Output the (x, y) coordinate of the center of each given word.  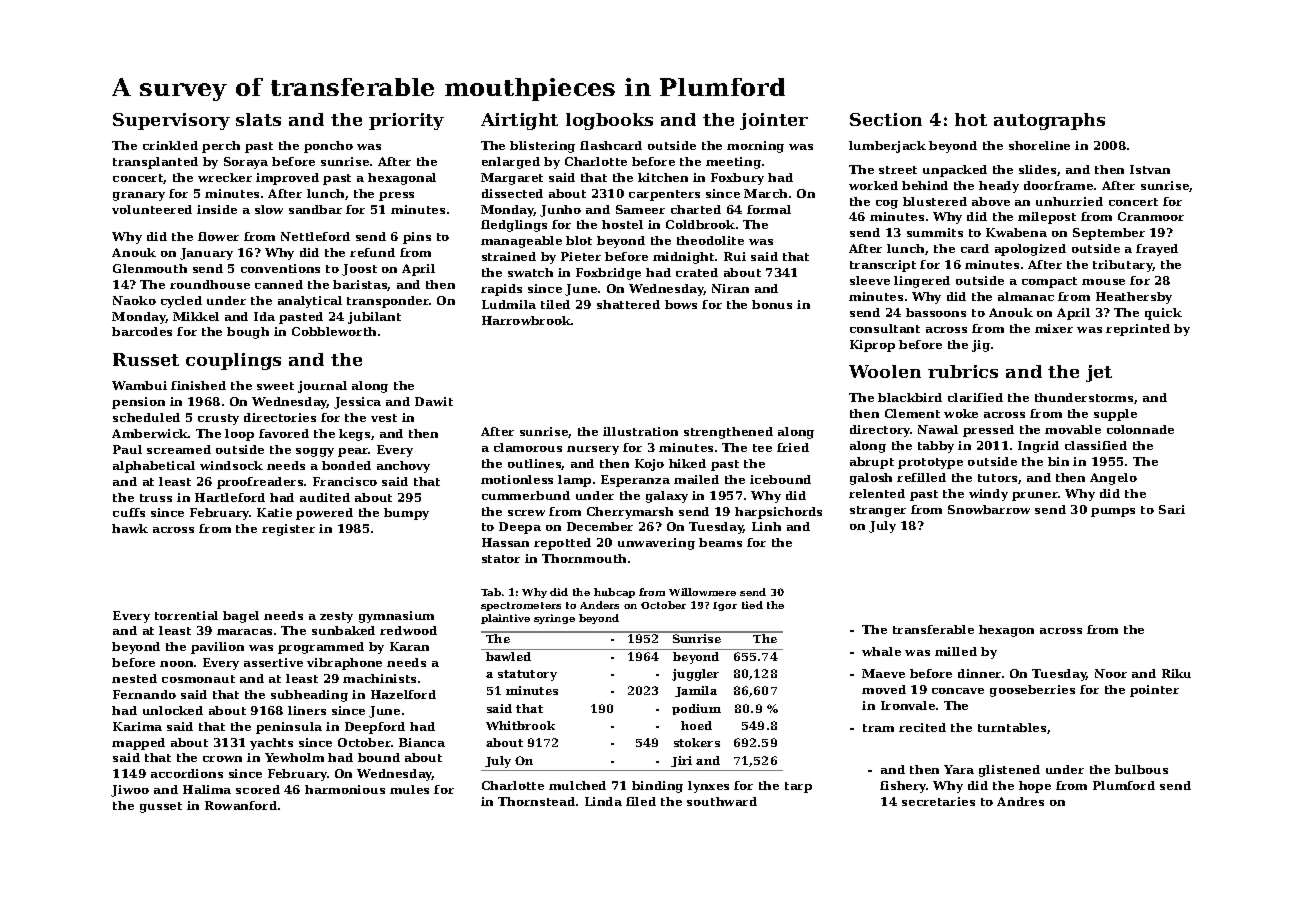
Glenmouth (150, 268)
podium (696, 709)
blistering (542, 147)
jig (981, 346)
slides (1037, 169)
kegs (354, 435)
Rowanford (241, 805)
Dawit (434, 401)
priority (406, 121)
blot (579, 240)
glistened (1009, 771)
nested (134, 678)
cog (887, 204)
